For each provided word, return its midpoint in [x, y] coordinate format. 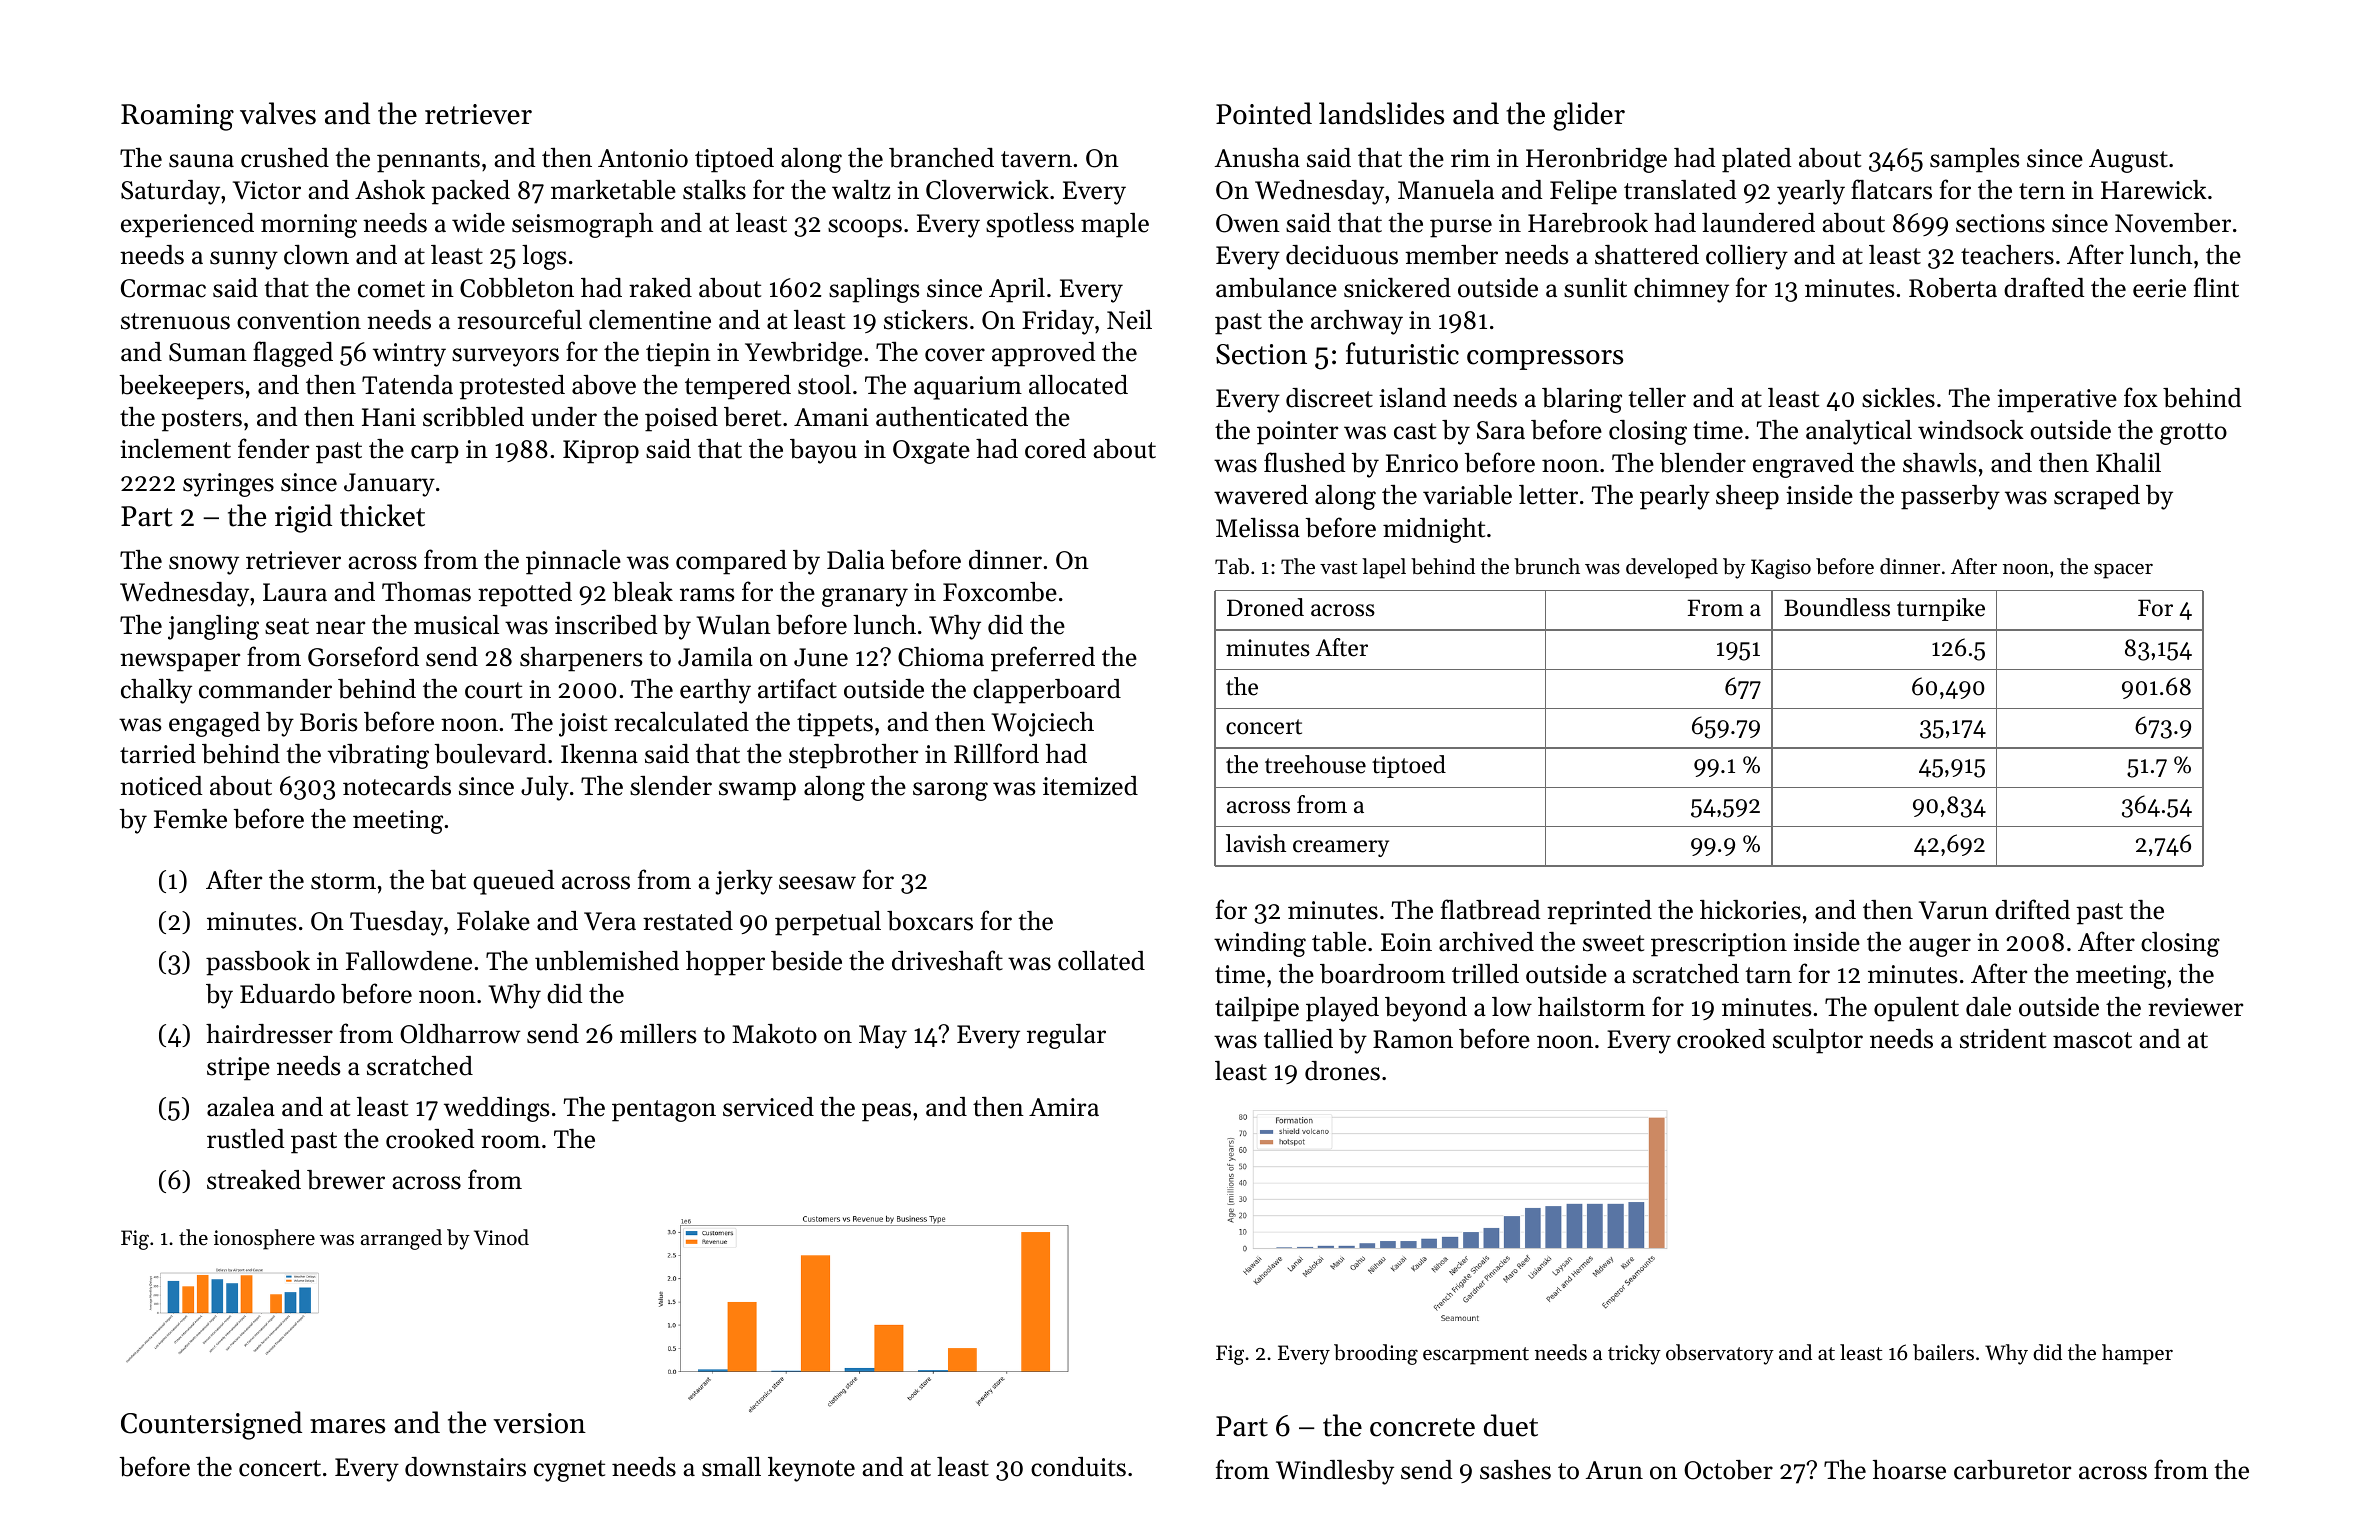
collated [1101, 961]
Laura [295, 592]
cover [955, 355]
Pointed [1264, 113]
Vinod [501, 1237]
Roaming [177, 117]
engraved [1803, 465]
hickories [1750, 910]
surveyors [505, 357]
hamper [2137, 1354]
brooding [1376, 1354]
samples [1975, 160]
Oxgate [931, 452]
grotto [2193, 434]
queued [513, 882]
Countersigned [211, 1425]
